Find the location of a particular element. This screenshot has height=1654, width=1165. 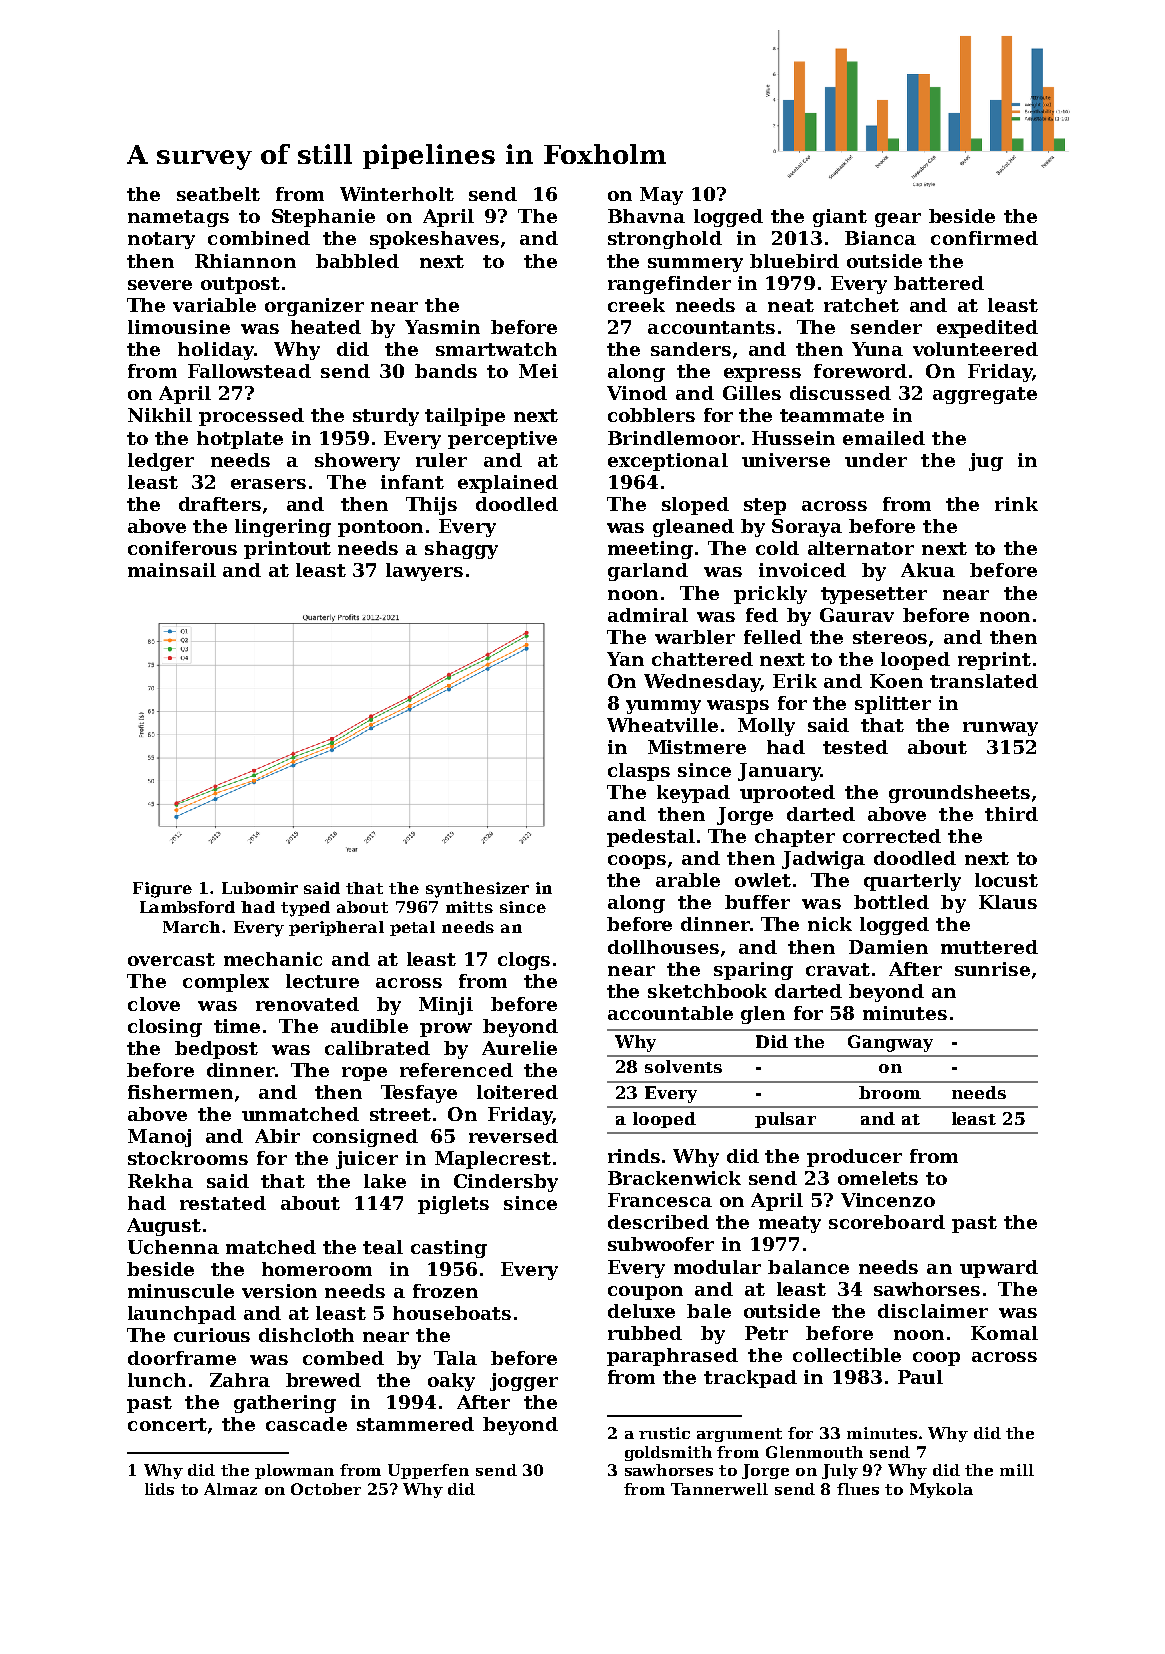

sunrise is located at coordinates (992, 969).
